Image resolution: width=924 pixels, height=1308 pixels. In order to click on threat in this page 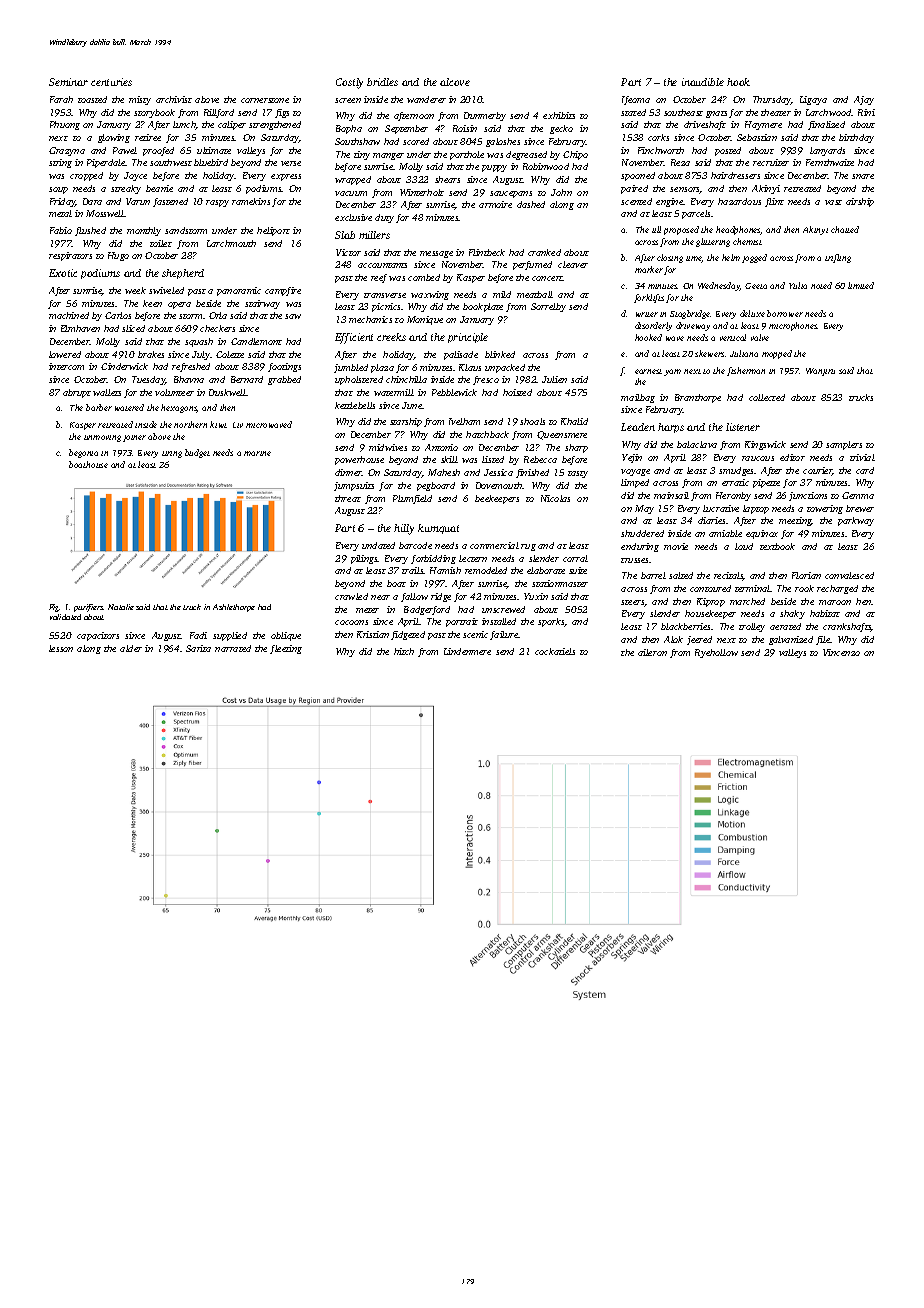, I will do `click(348, 498)`.
